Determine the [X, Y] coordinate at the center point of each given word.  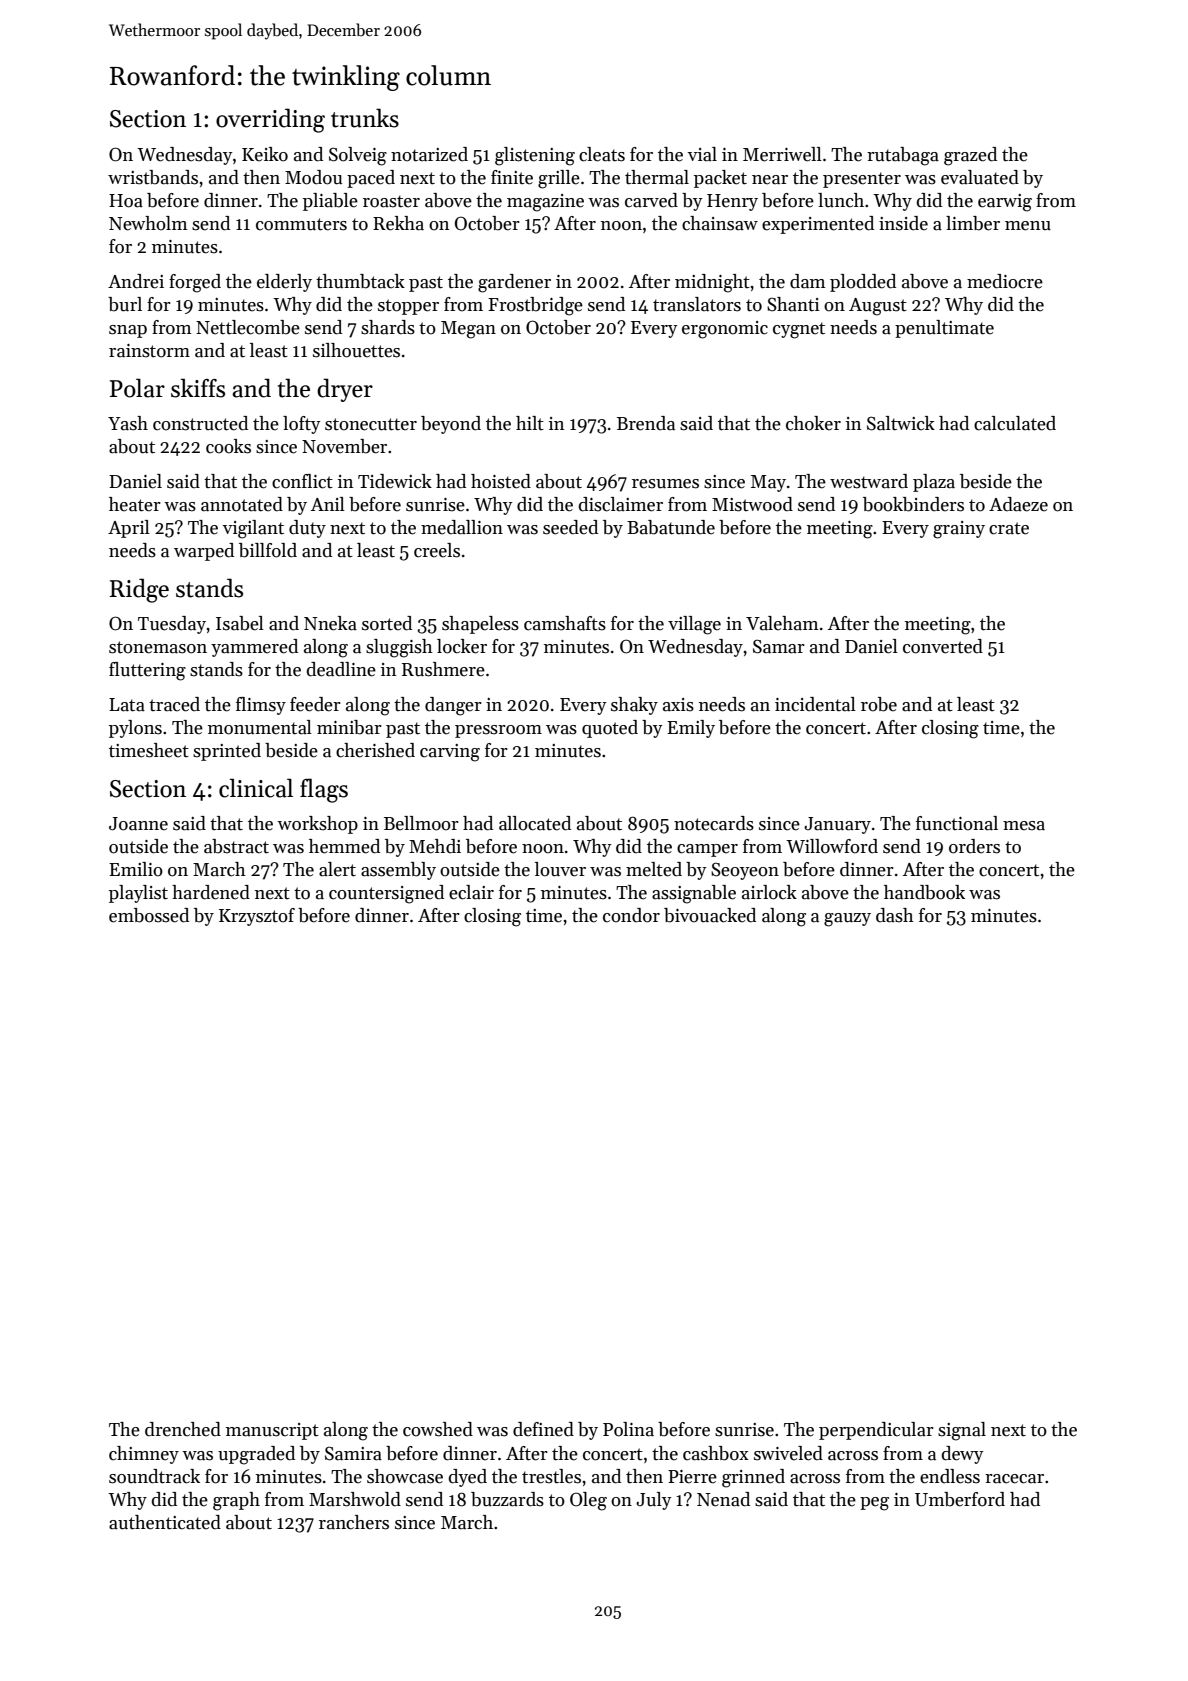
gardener [514, 283]
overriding [270, 120]
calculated [1015, 423]
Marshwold [355, 1499]
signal [962, 1431]
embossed [149, 915]
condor [631, 915]
